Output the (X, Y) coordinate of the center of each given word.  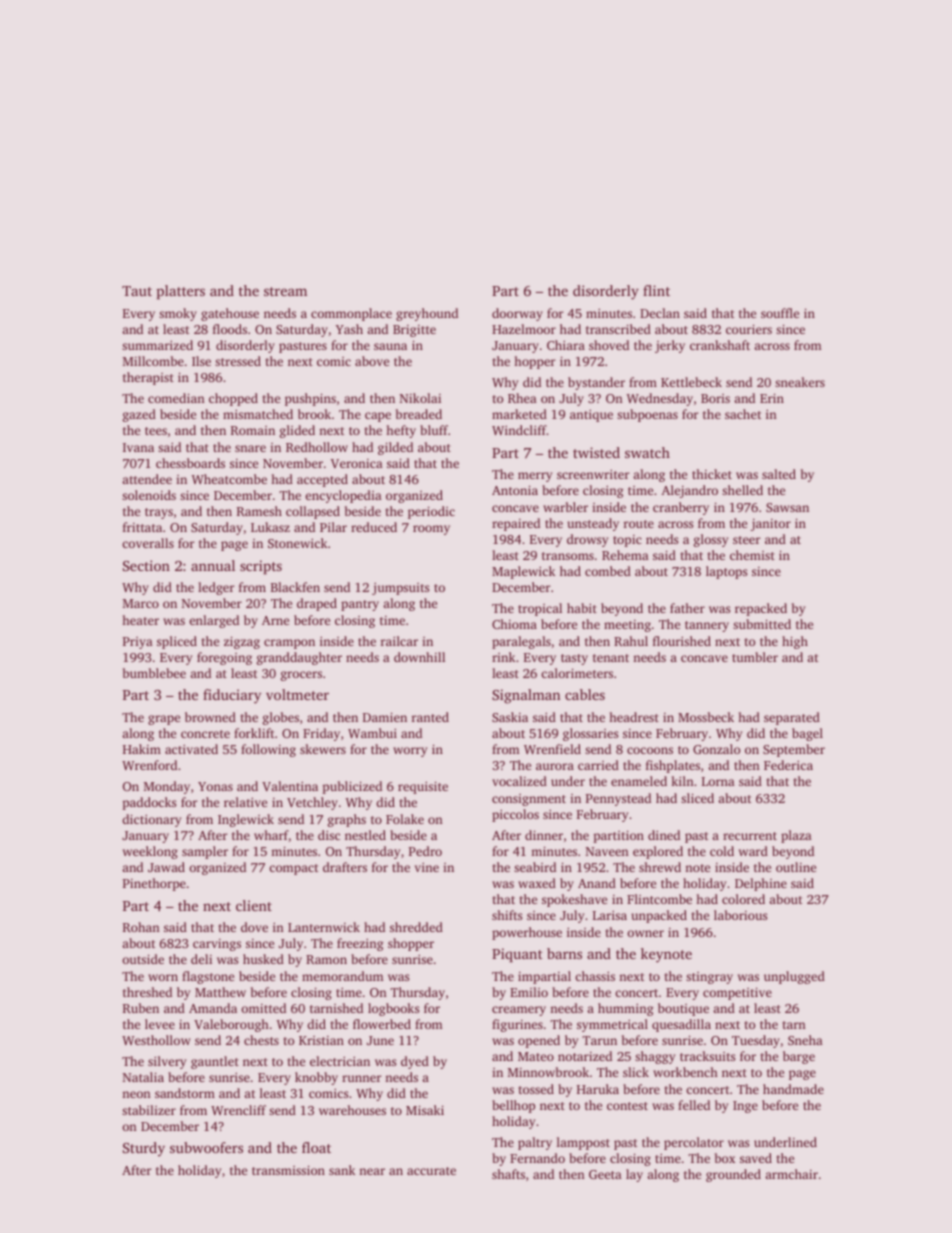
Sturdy (144, 1149)
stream (285, 291)
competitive (737, 993)
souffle (780, 313)
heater (140, 620)
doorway (517, 314)
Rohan (141, 927)
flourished (682, 641)
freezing (360, 944)
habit (582, 608)
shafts (508, 1174)
